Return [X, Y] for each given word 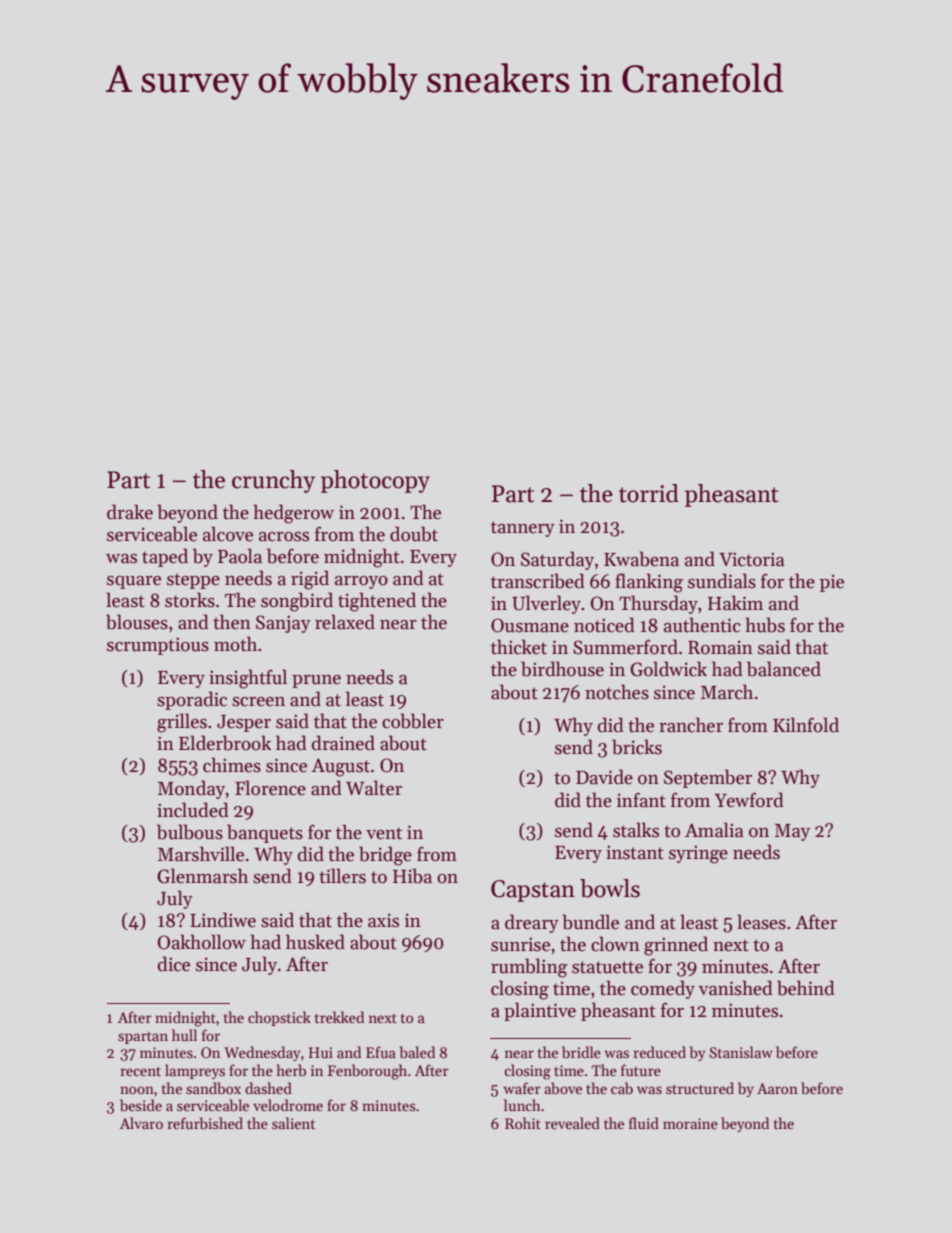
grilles [182, 723]
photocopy [375, 481]
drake [130, 512]
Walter [374, 788]
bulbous [190, 832]
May [792, 832]
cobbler [413, 721]
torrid [649, 493]
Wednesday [262, 1053]
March [727, 692]
